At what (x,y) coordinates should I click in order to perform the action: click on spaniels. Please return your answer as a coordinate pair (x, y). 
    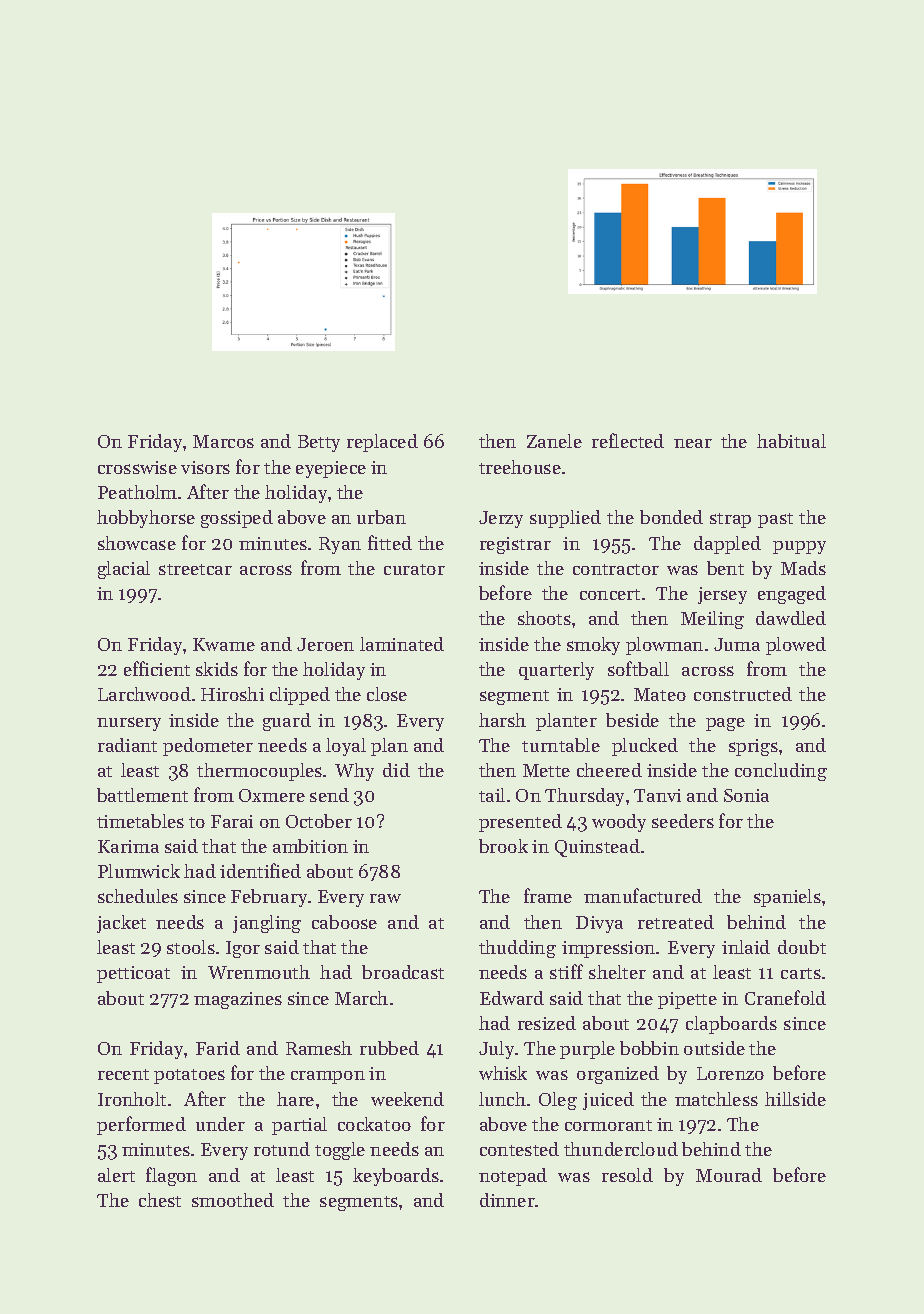
    Looking at the image, I should click on (787, 898).
